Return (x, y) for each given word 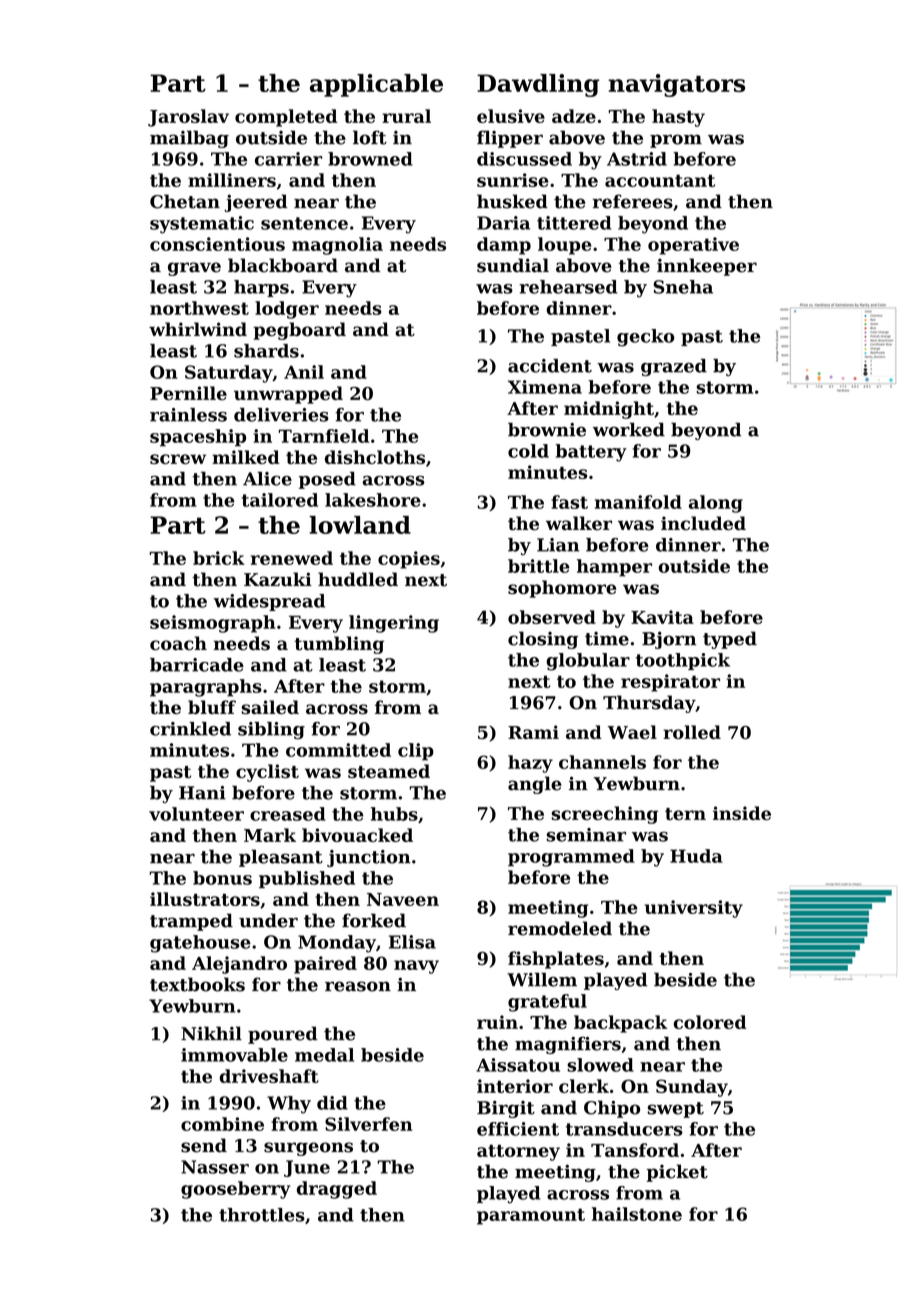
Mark (270, 835)
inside (742, 813)
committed (338, 750)
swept (675, 1110)
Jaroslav (188, 118)
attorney (518, 1152)
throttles (262, 1215)
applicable (376, 85)
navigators (676, 85)
